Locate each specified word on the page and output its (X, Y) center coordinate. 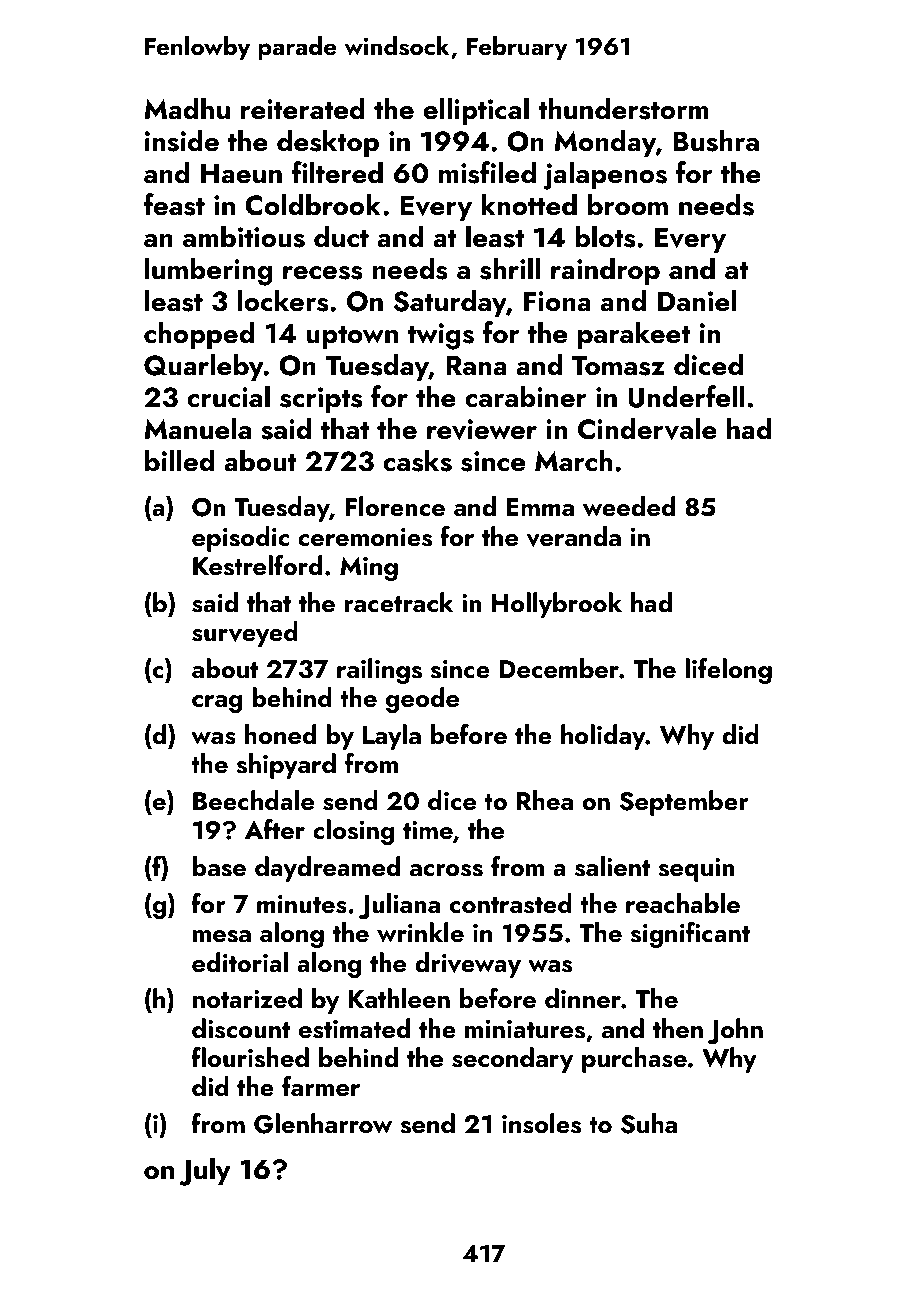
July (205, 1171)
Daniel (697, 300)
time (428, 830)
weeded (629, 506)
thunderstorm (623, 108)
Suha (649, 1123)
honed (280, 734)
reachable (683, 903)
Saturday (449, 303)
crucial (228, 396)
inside (182, 140)
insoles (541, 1123)
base (219, 866)
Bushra (716, 140)
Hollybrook (557, 605)
